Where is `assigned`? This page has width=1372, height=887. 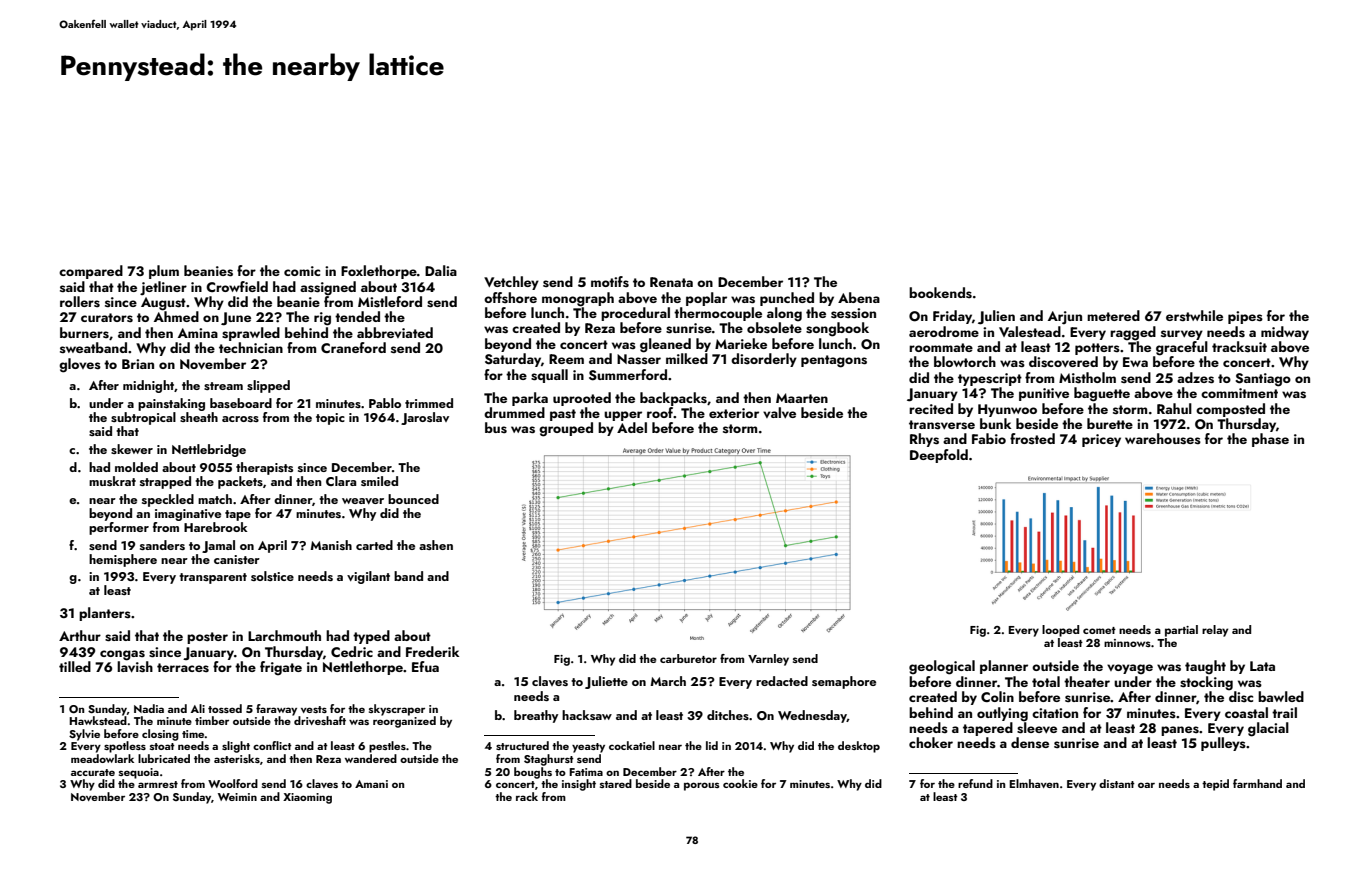
assigned is located at coordinates (328, 288).
